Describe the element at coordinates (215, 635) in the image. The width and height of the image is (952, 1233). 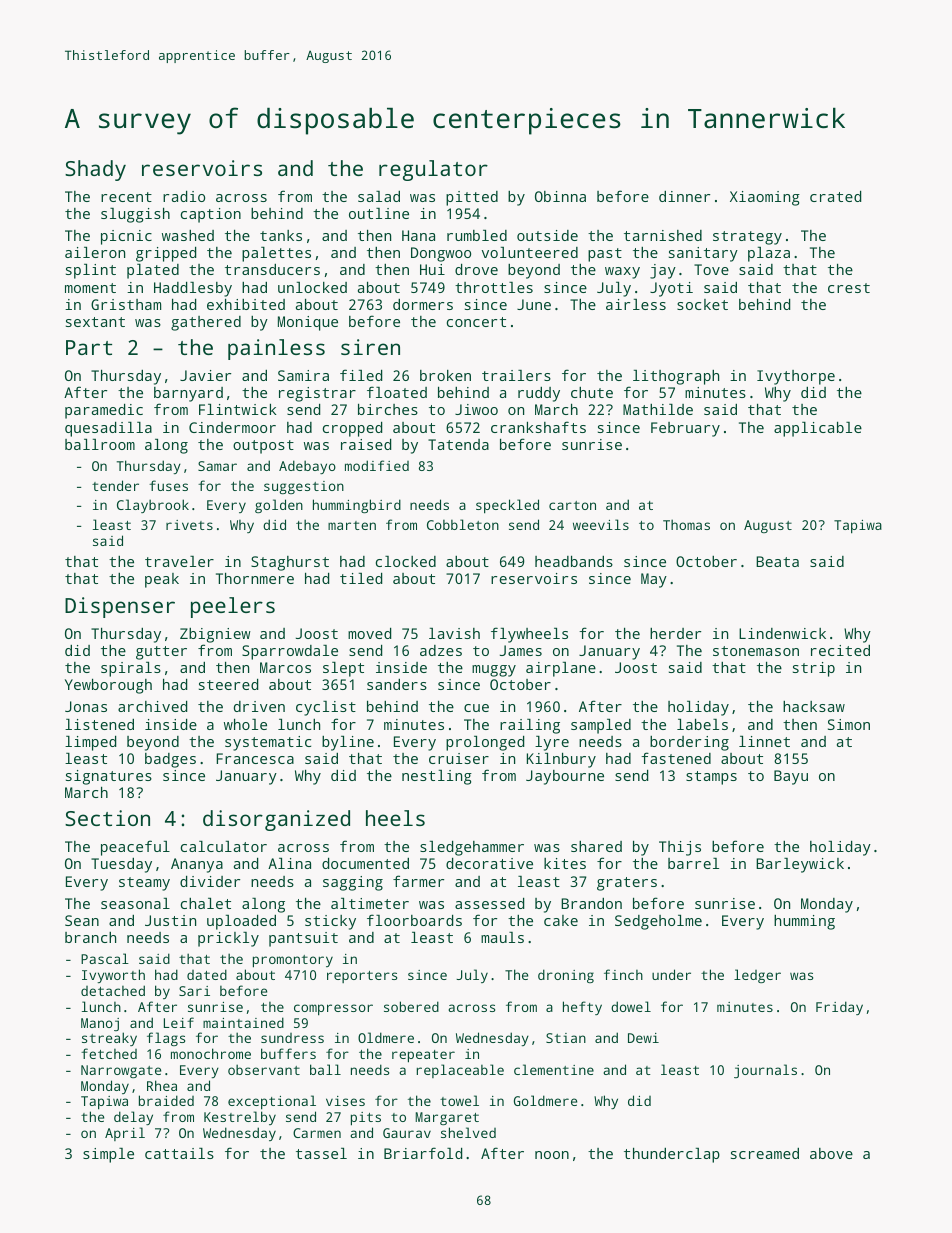
I see `Zbigniew` at that location.
